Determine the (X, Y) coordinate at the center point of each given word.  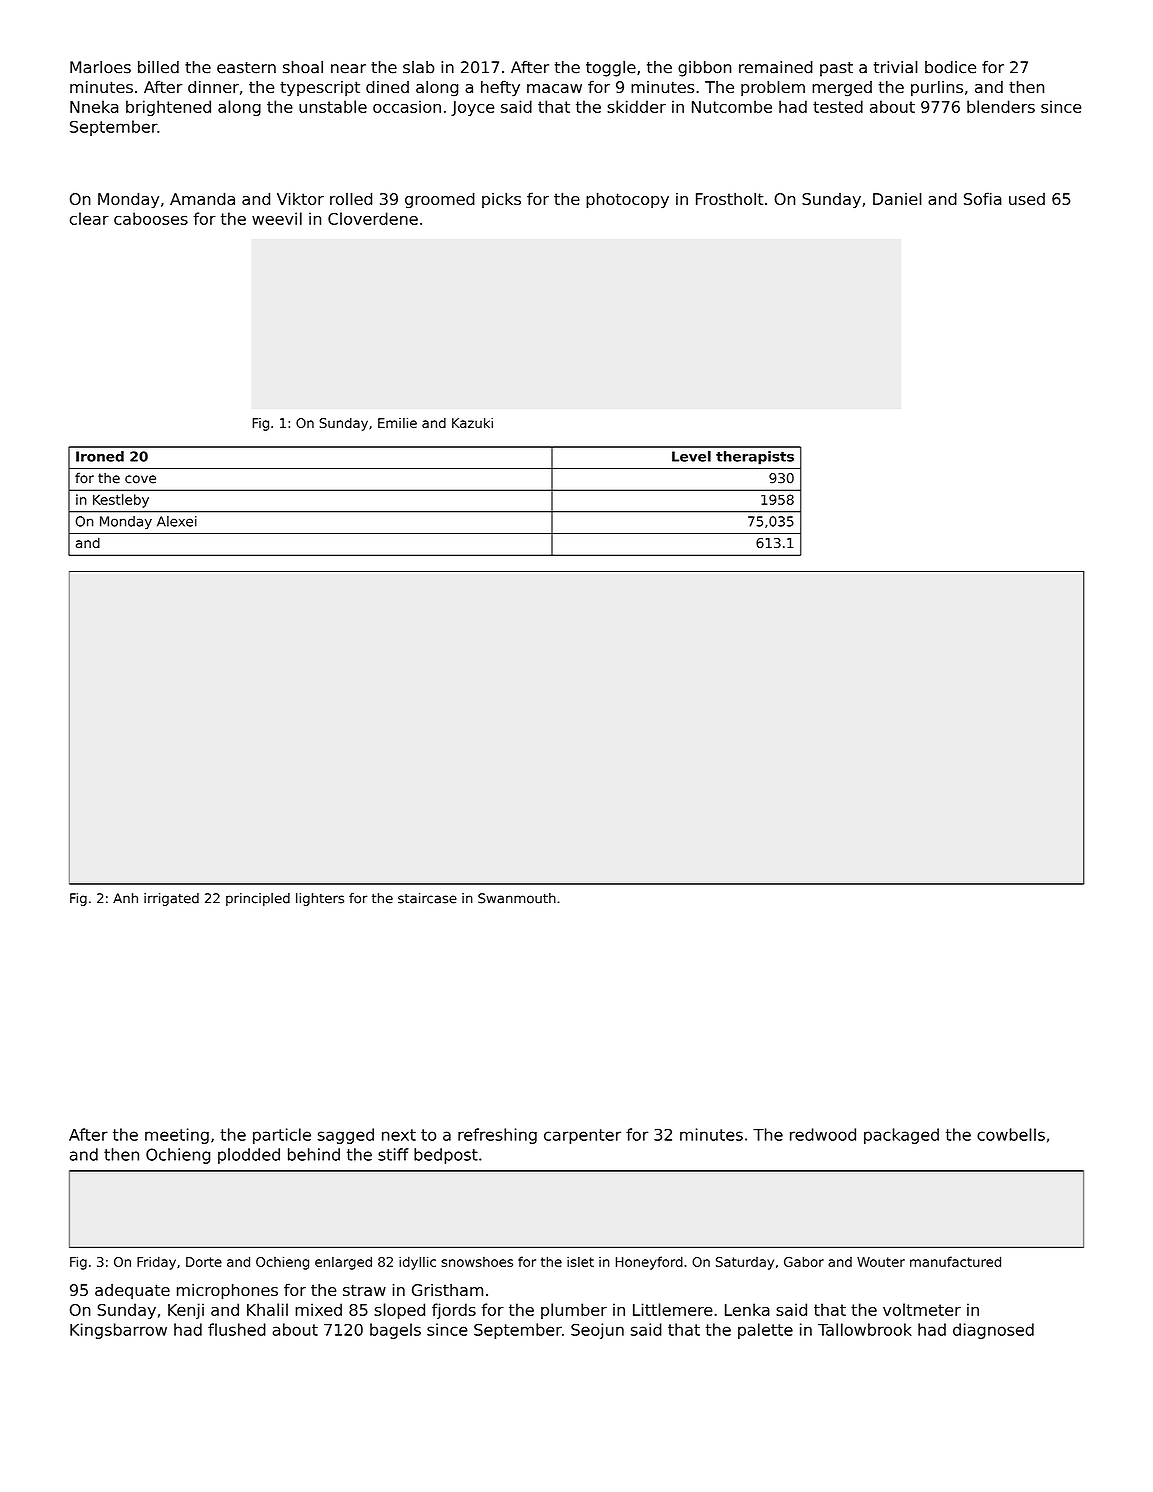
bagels (395, 1331)
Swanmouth (517, 898)
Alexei (177, 521)
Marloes (100, 67)
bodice (950, 67)
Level (691, 456)
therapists (755, 458)
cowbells (1011, 1134)
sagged (346, 1136)
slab (418, 67)
